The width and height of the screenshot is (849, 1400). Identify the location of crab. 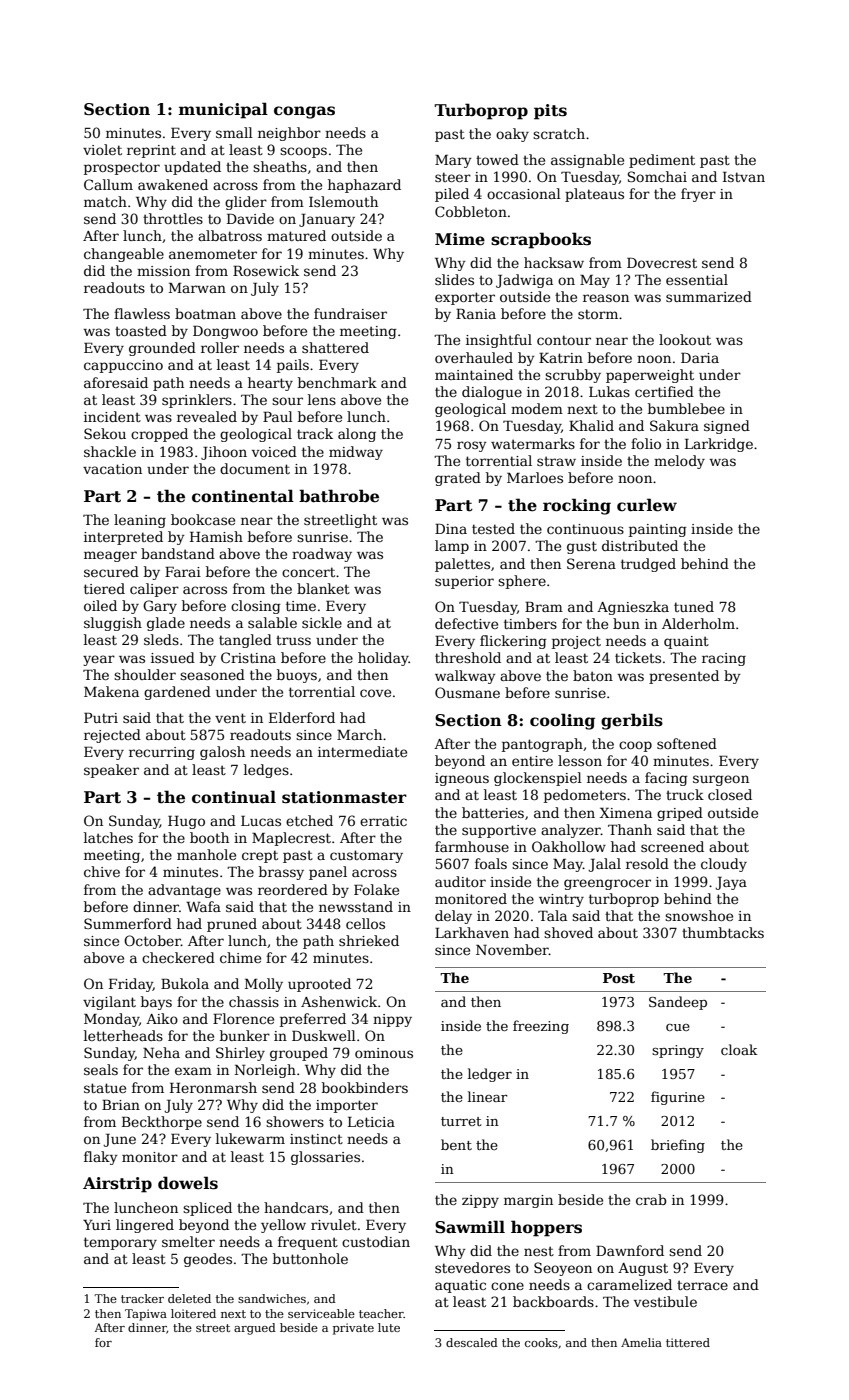
(651, 1199).
